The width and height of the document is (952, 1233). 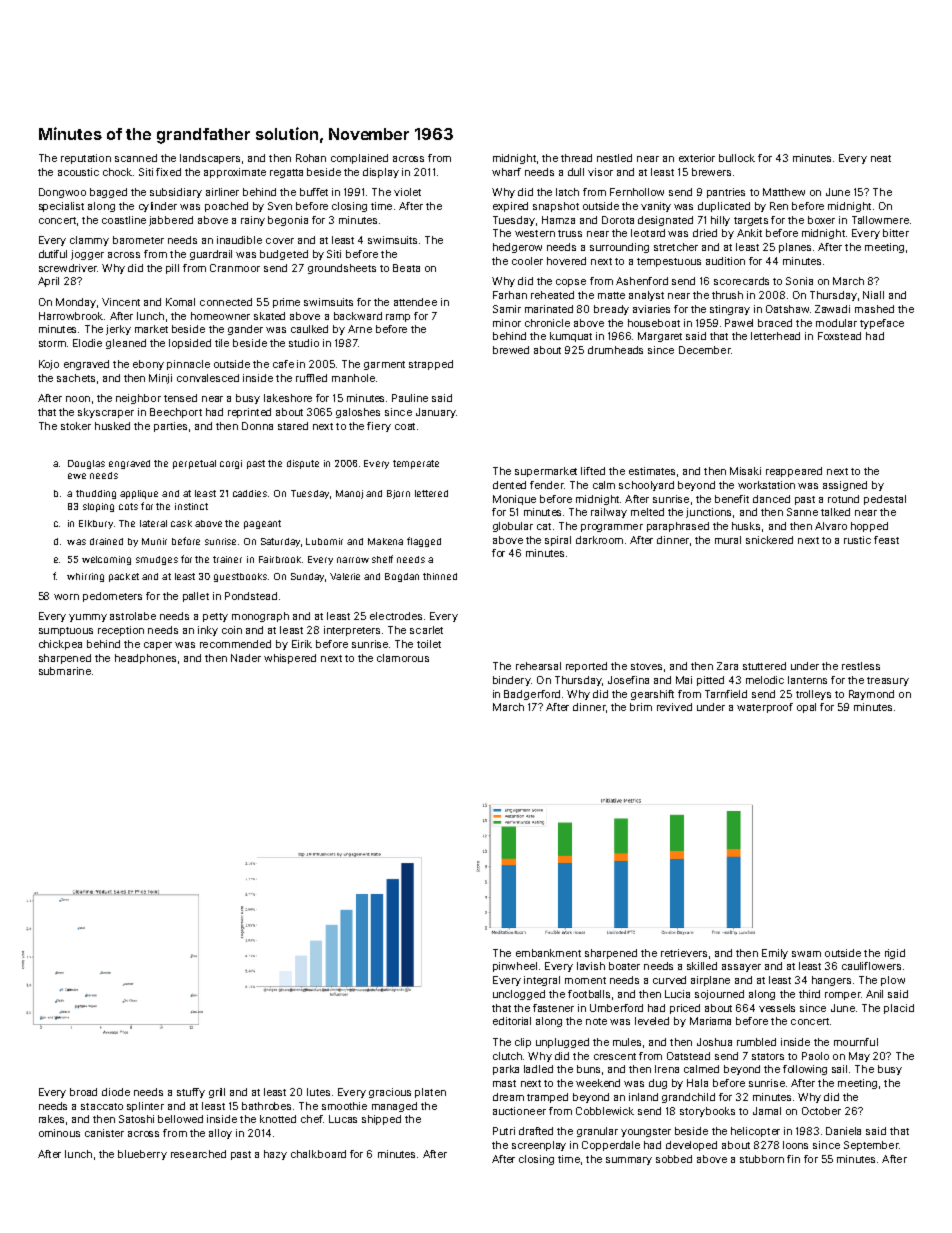 What do you see at coordinates (504, 1131) in the document?
I see `Putri` at bounding box center [504, 1131].
